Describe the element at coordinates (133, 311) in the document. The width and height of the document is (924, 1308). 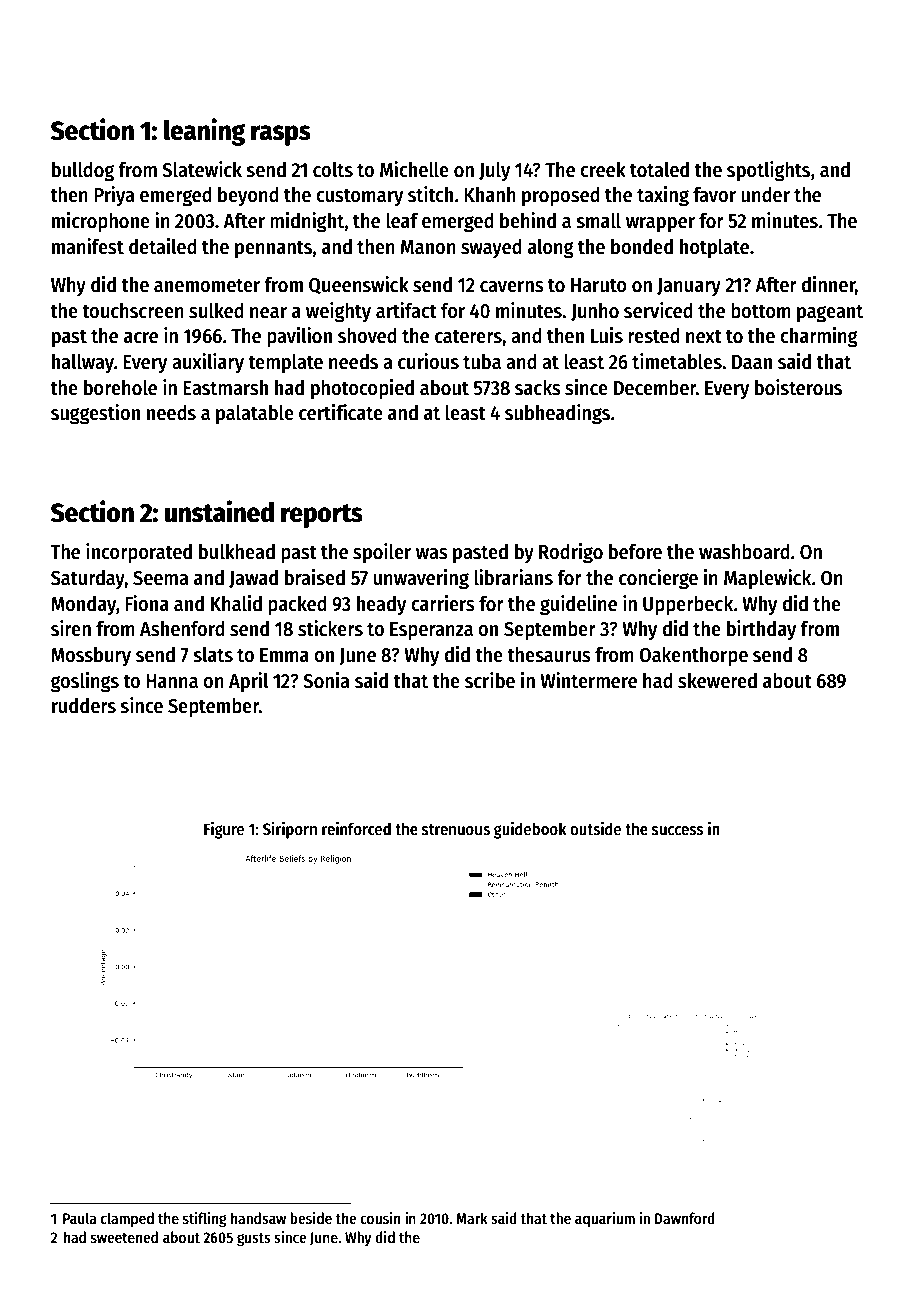
I see `touchscreen` at that location.
